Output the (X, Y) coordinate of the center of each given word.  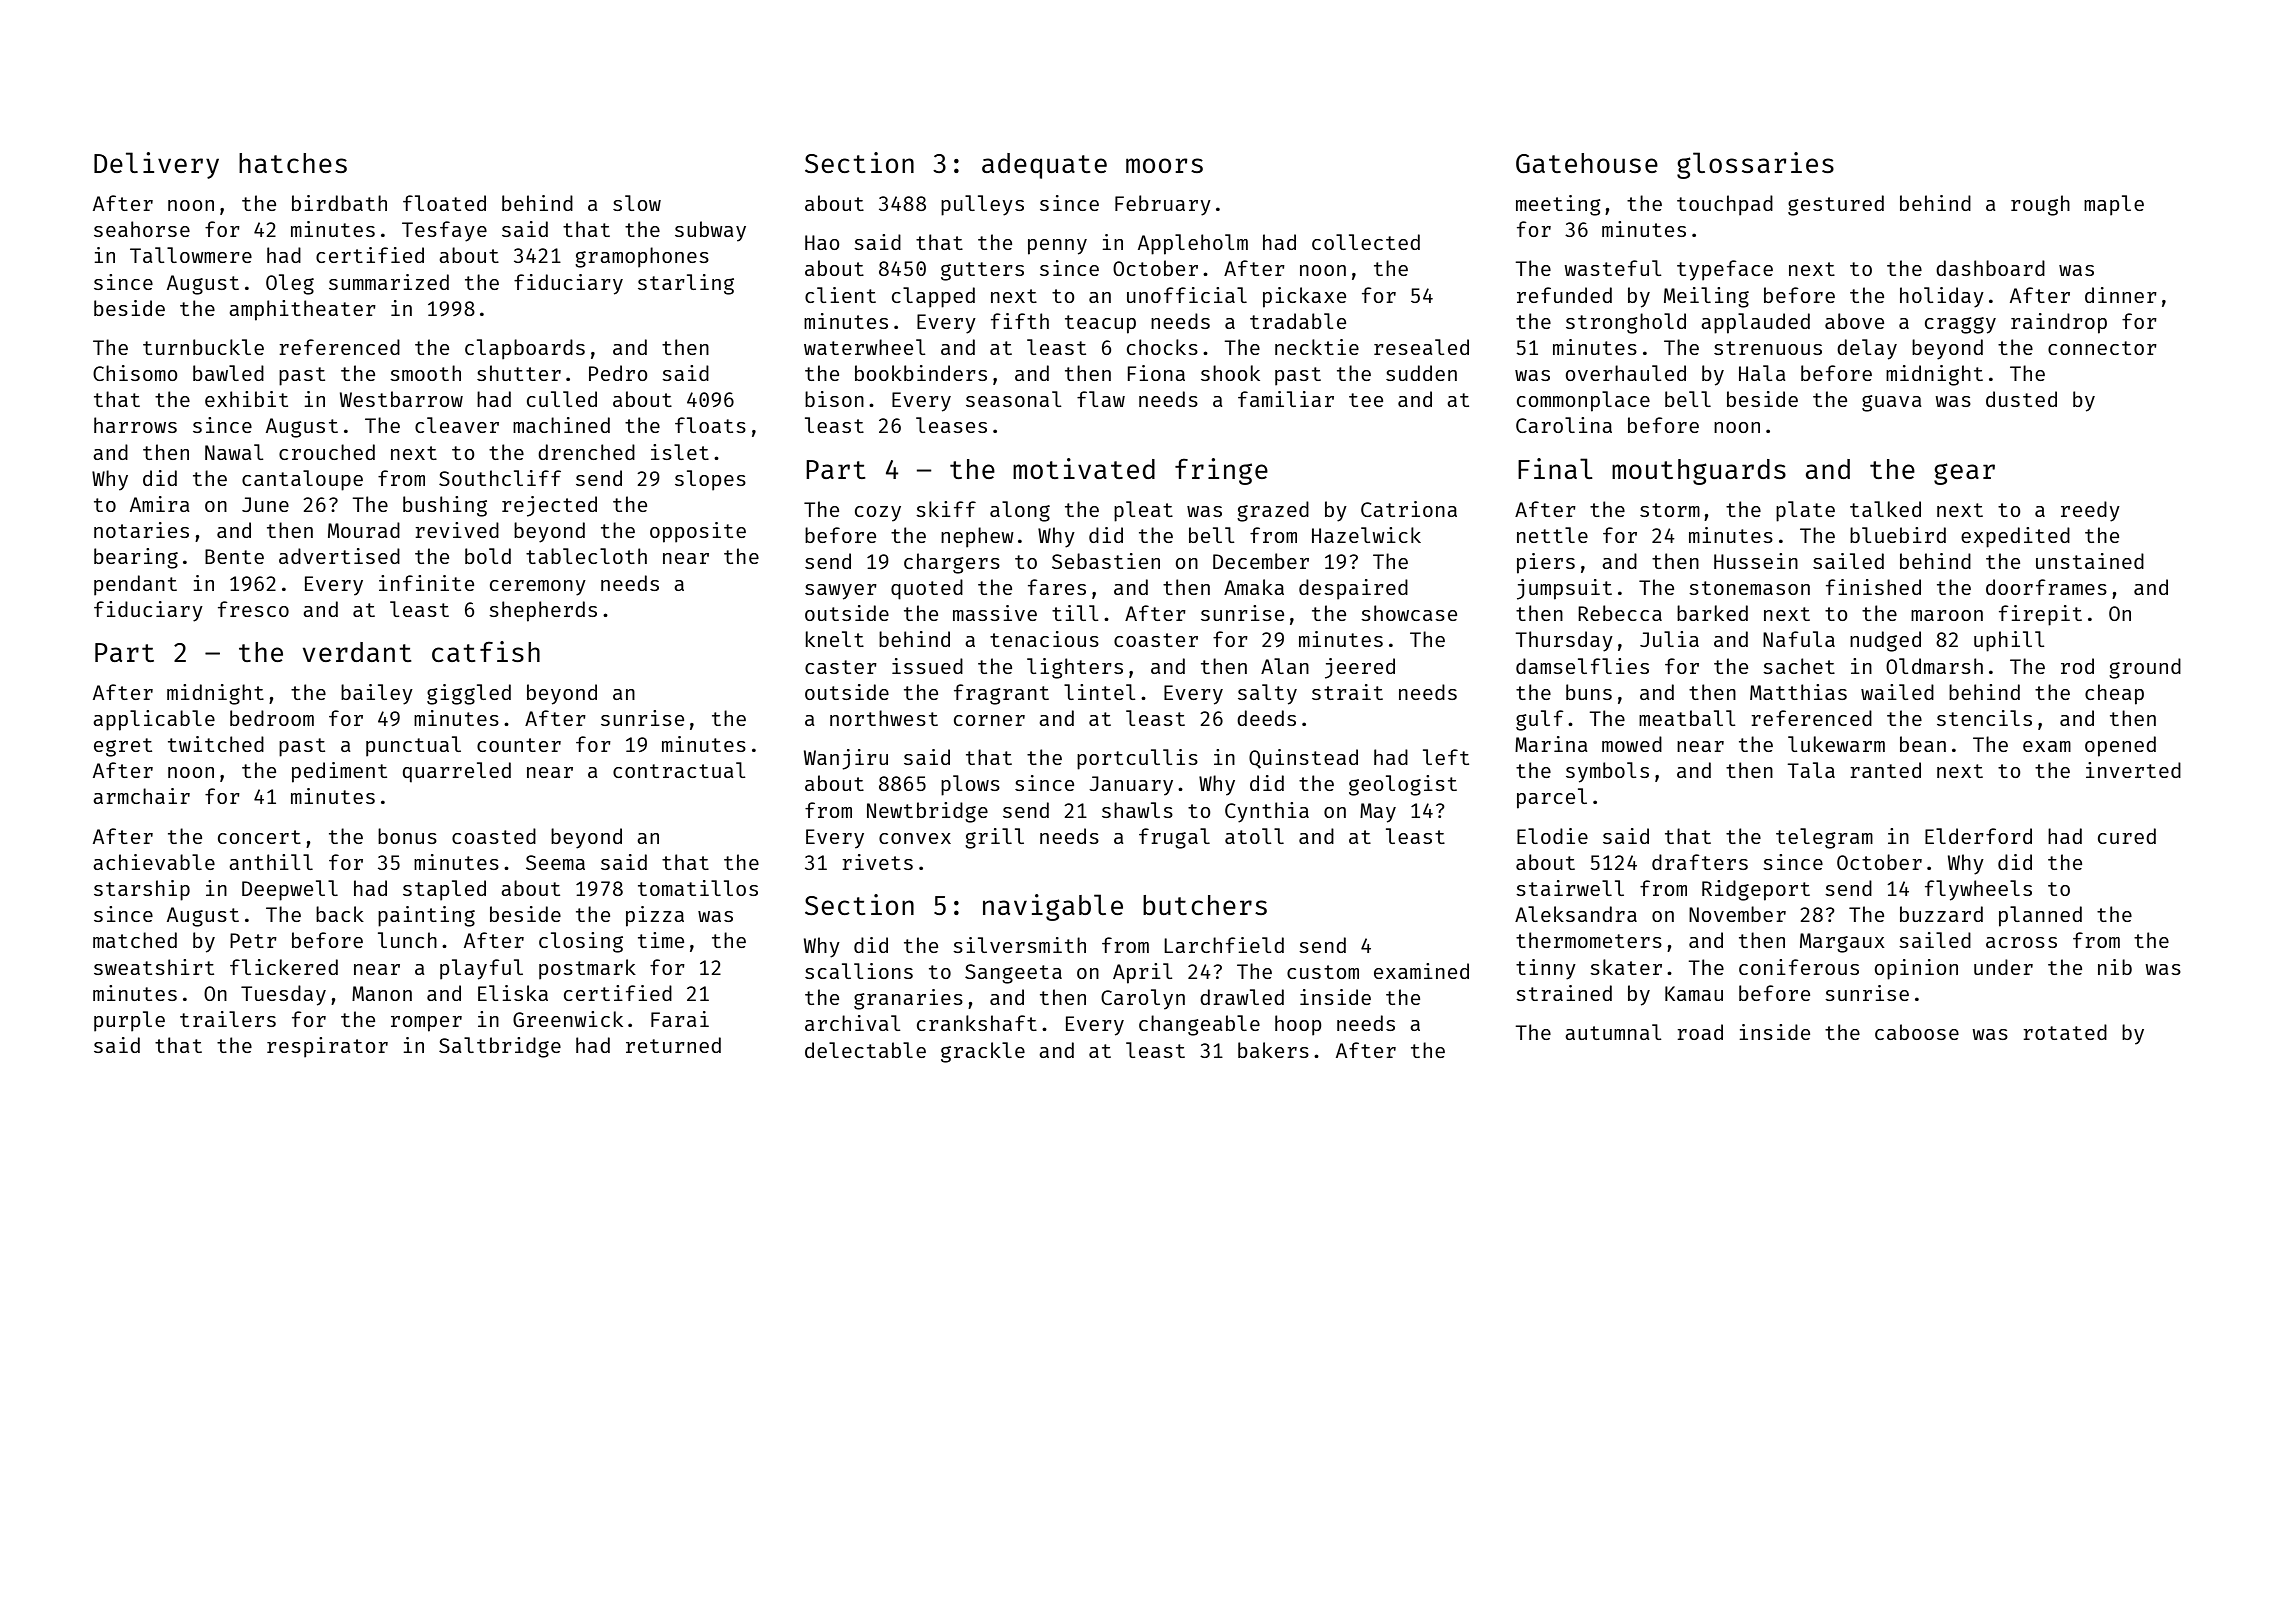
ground (2145, 668)
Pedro (618, 373)
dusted (2021, 399)
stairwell (1570, 888)
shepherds (543, 611)
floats (710, 425)
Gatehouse (1587, 163)
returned (673, 1045)
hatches (293, 163)
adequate (1044, 166)
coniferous (1799, 967)
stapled (444, 890)
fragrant (1001, 694)
